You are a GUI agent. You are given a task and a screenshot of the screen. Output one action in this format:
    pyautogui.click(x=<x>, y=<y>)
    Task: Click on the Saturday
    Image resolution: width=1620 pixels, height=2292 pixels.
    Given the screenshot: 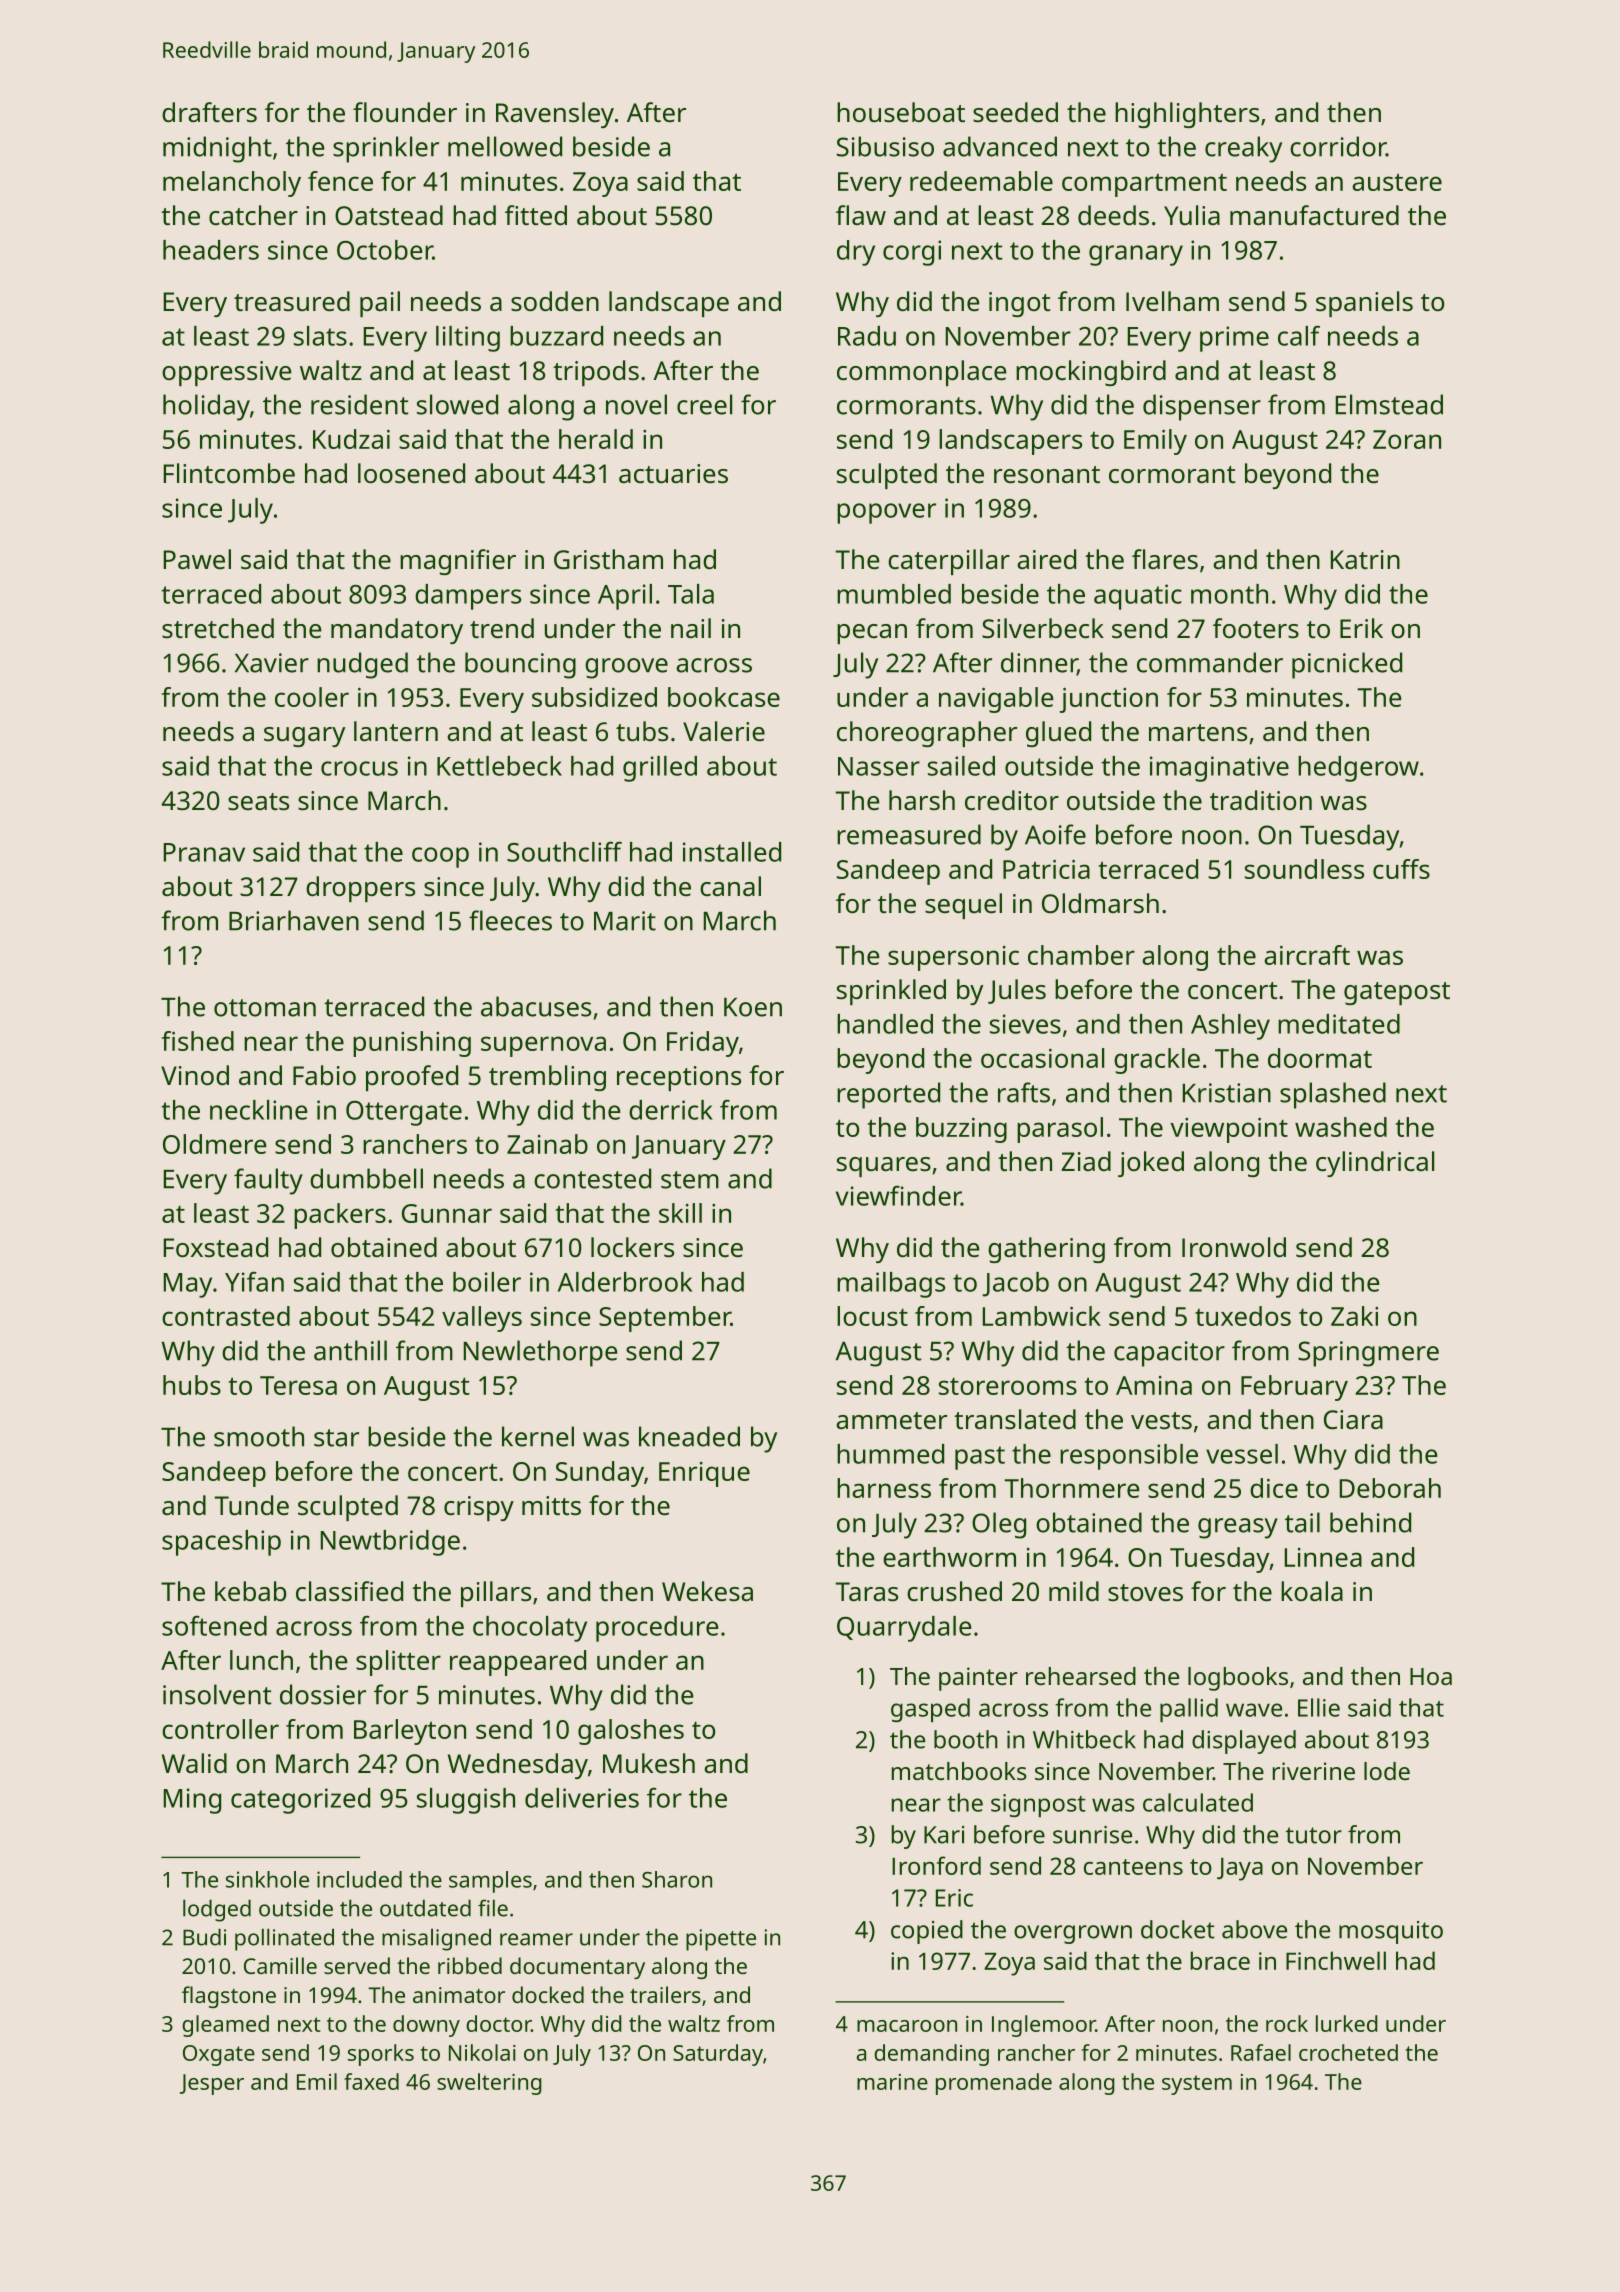 What is the action you would take?
    pyautogui.click(x=718, y=2055)
